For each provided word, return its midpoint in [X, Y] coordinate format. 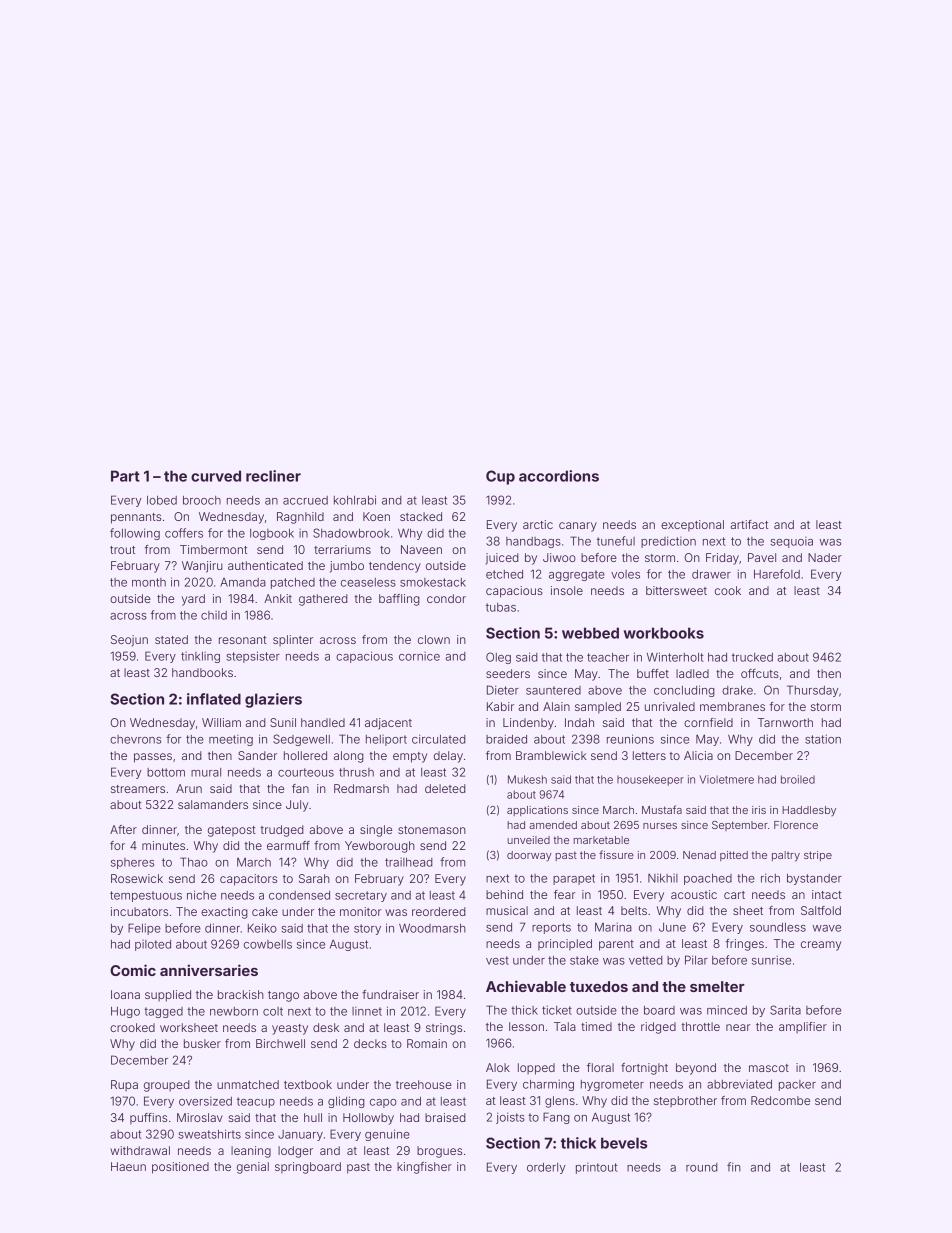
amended [553, 825]
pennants [136, 518]
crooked [132, 1027]
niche [201, 895]
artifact [749, 524]
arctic [538, 524]
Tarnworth [785, 722]
